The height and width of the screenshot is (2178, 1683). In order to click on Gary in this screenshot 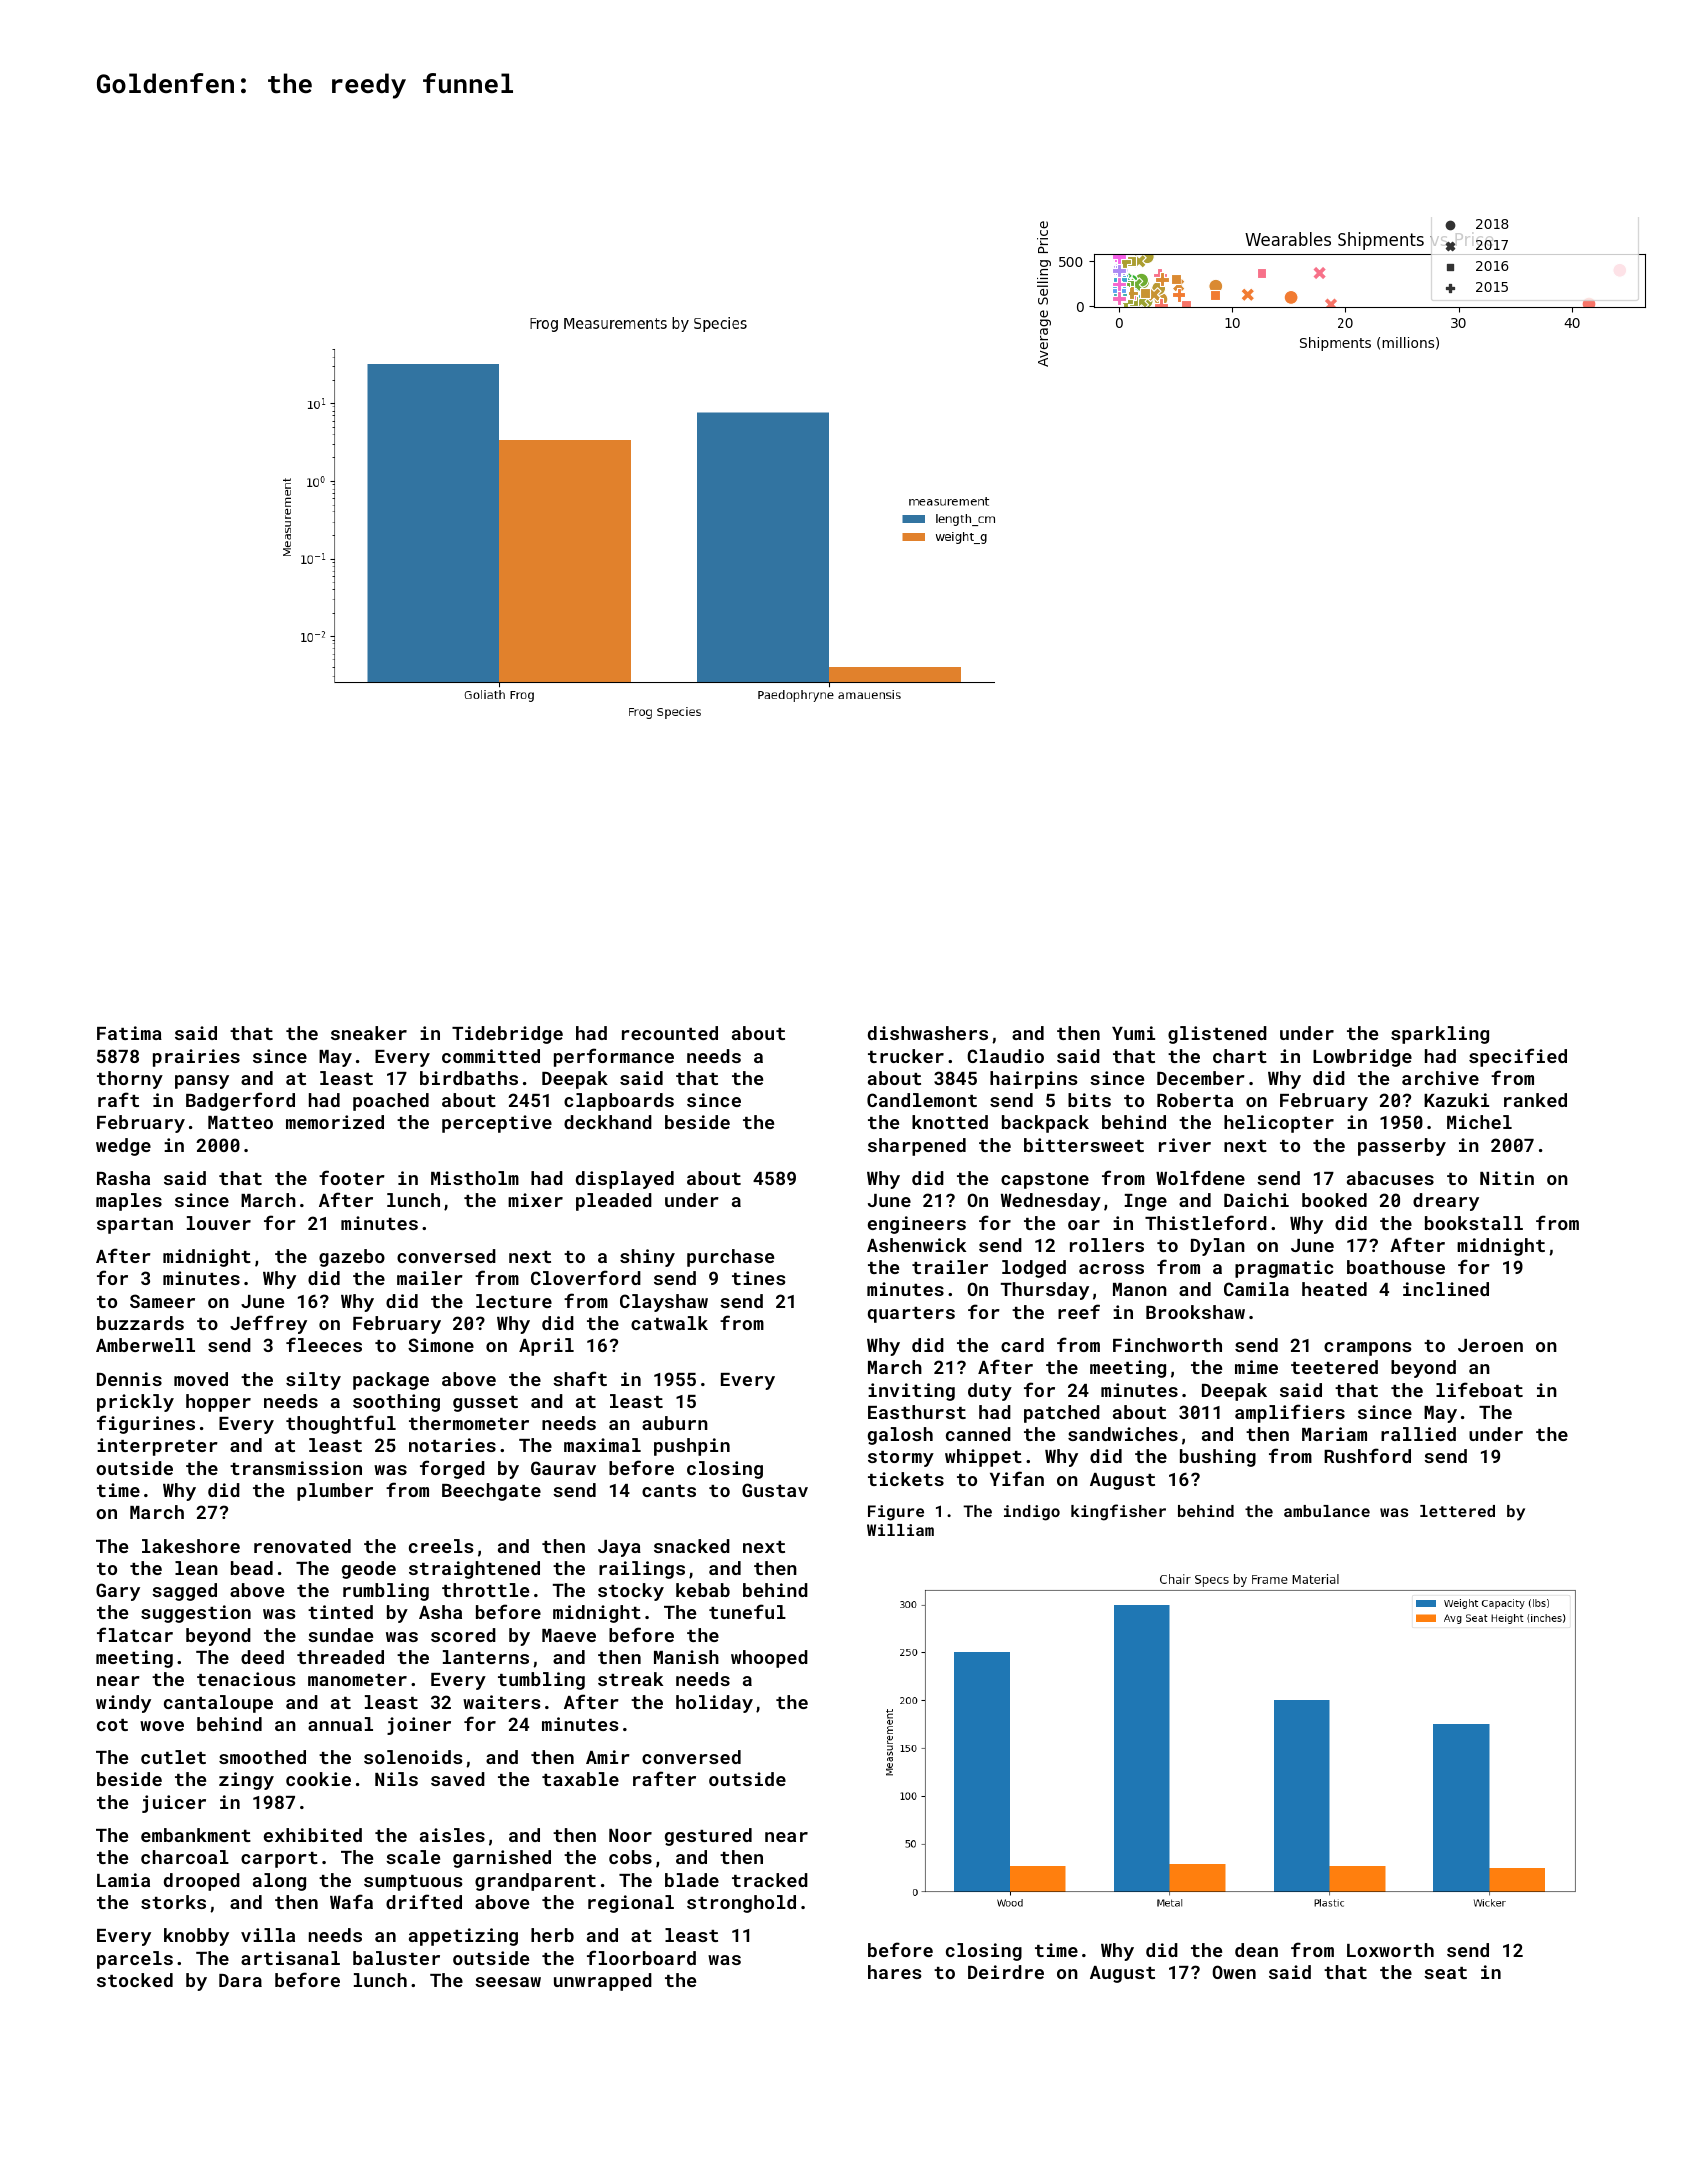, I will do `click(118, 1592)`.
